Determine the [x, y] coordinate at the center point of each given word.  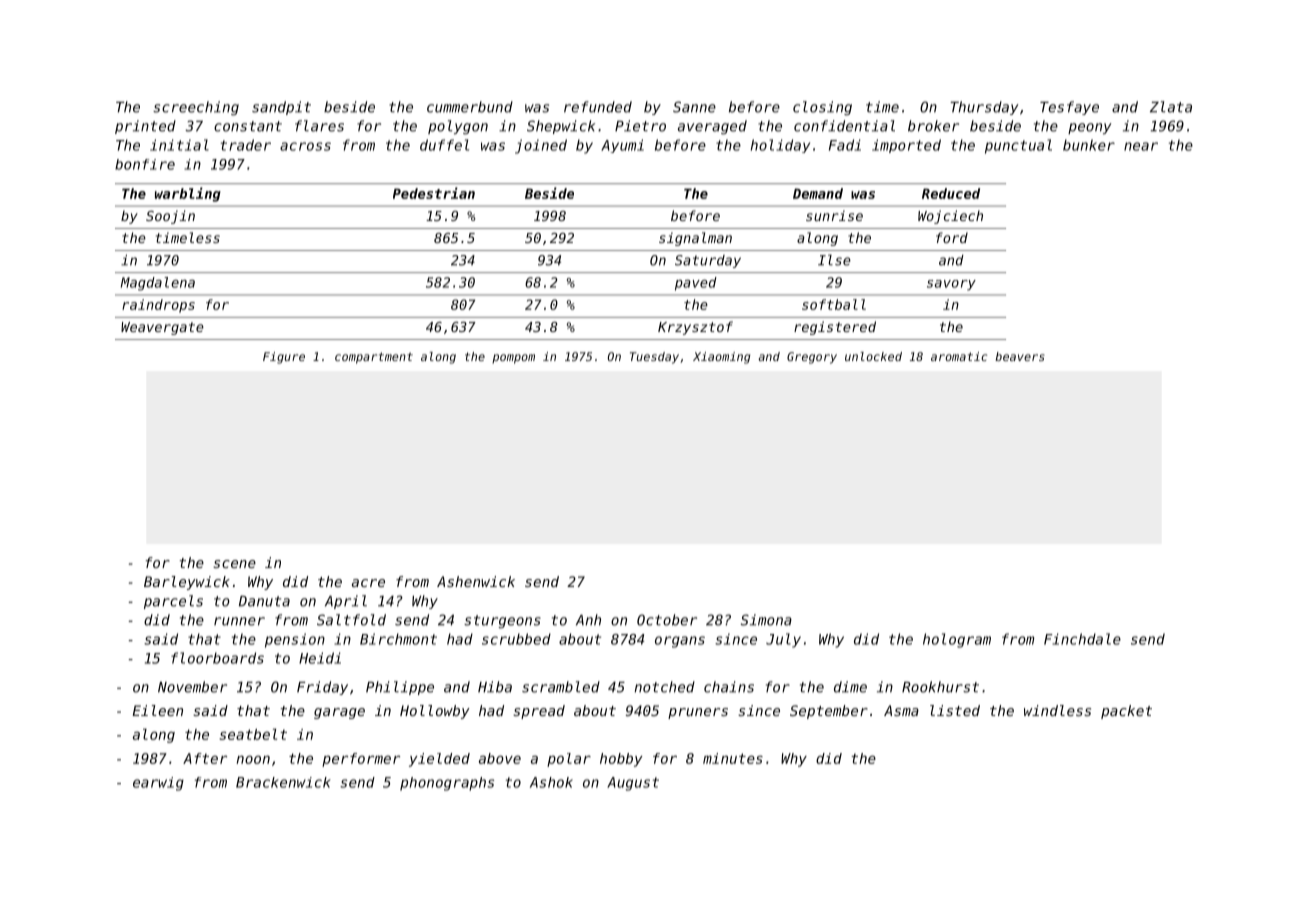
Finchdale [1082, 639]
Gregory [812, 358]
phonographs [447, 784]
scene [234, 564]
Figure [284, 358]
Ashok [551, 782]
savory [951, 285]
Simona [766, 620]
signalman [695, 239]
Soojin [170, 217]
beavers [1020, 356]
